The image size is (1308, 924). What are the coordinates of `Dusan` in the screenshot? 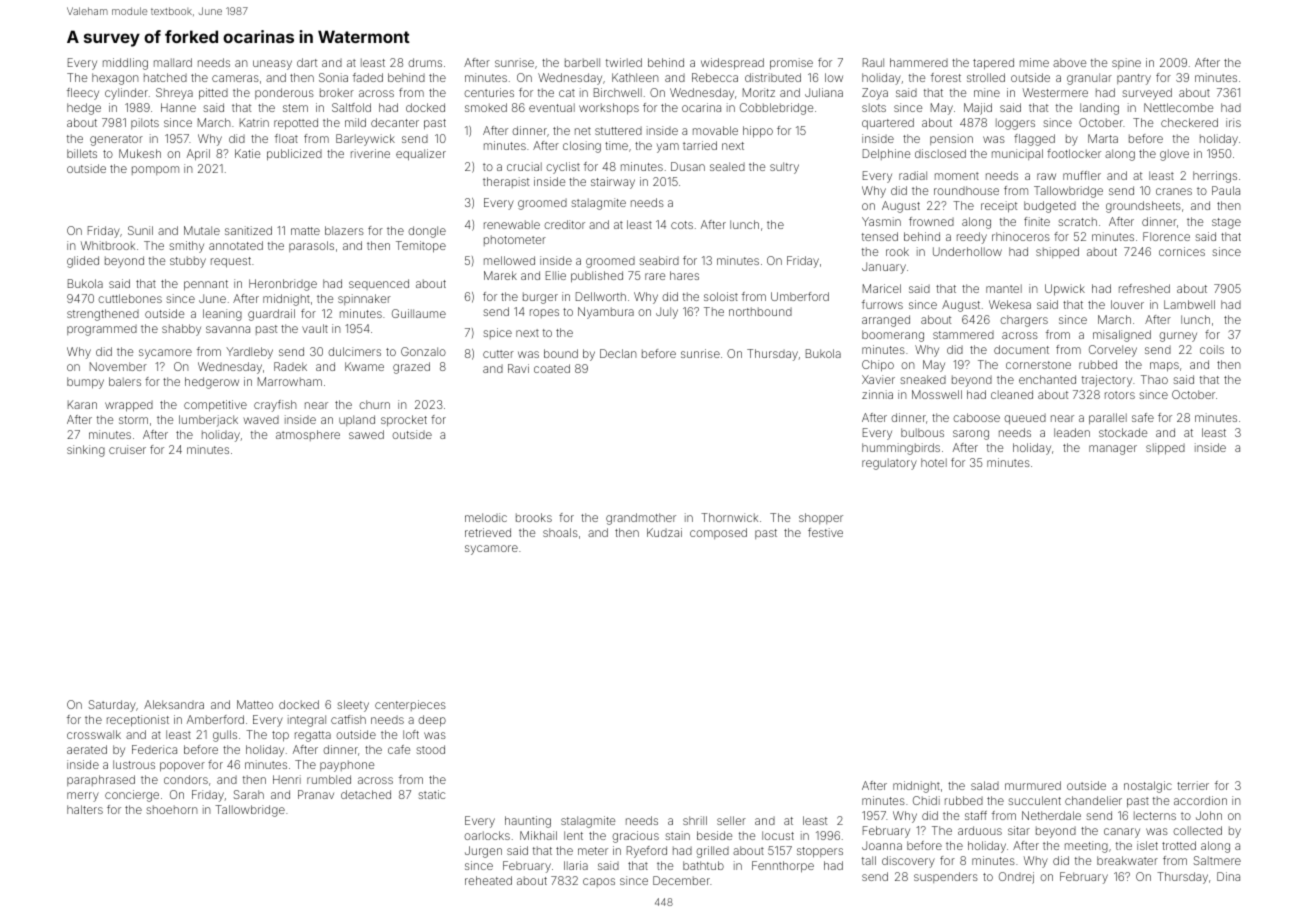 It's located at (688, 166).
